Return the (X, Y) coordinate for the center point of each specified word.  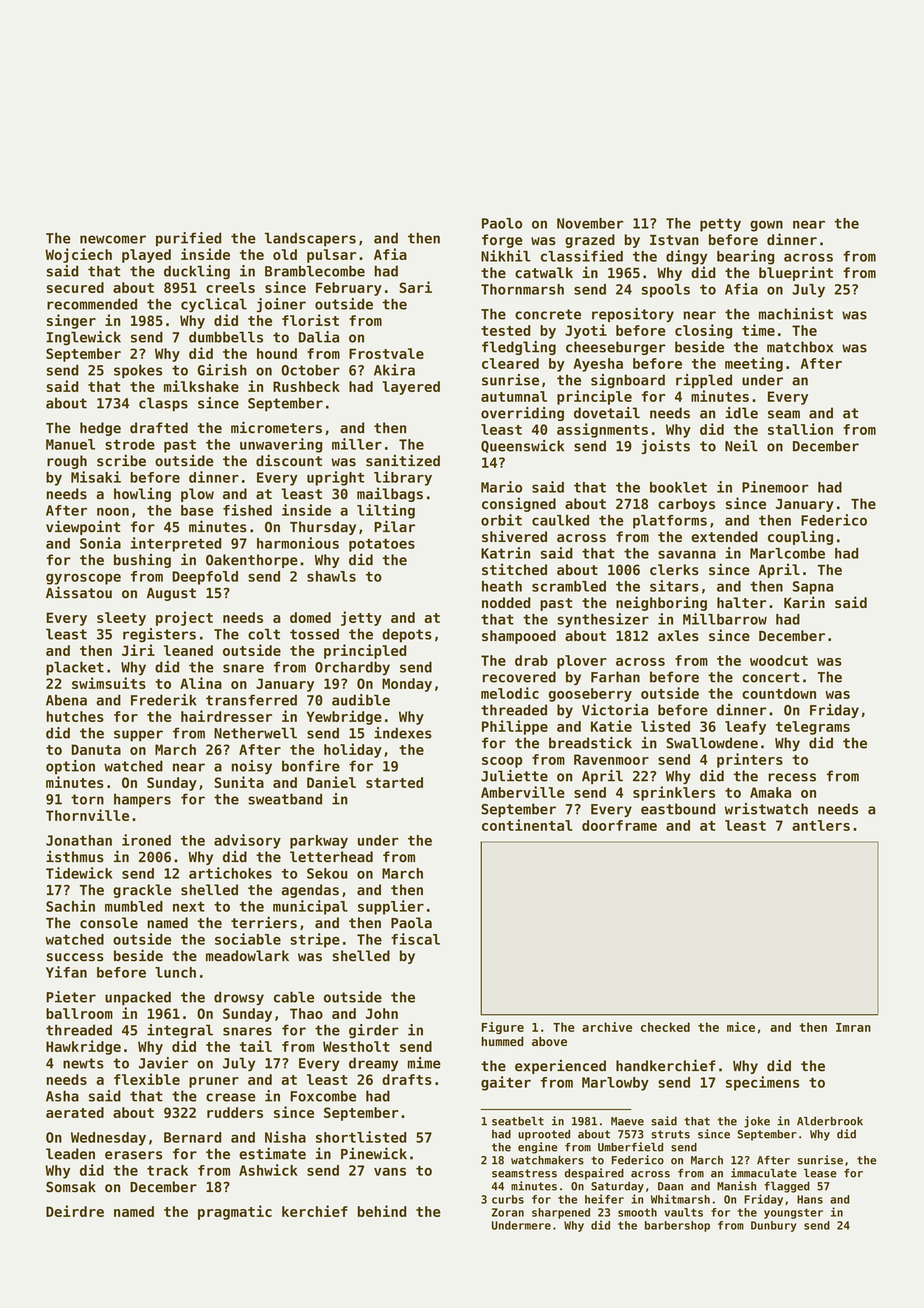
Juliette (514, 776)
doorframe (619, 825)
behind (382, 1211)
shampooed (519, 637)
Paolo (502, 223)
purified (188, 239)
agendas (310, 891)
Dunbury (774, 1226)
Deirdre (75, 1211)
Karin (804, 602)
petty (720, 225)
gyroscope (83, 579)
